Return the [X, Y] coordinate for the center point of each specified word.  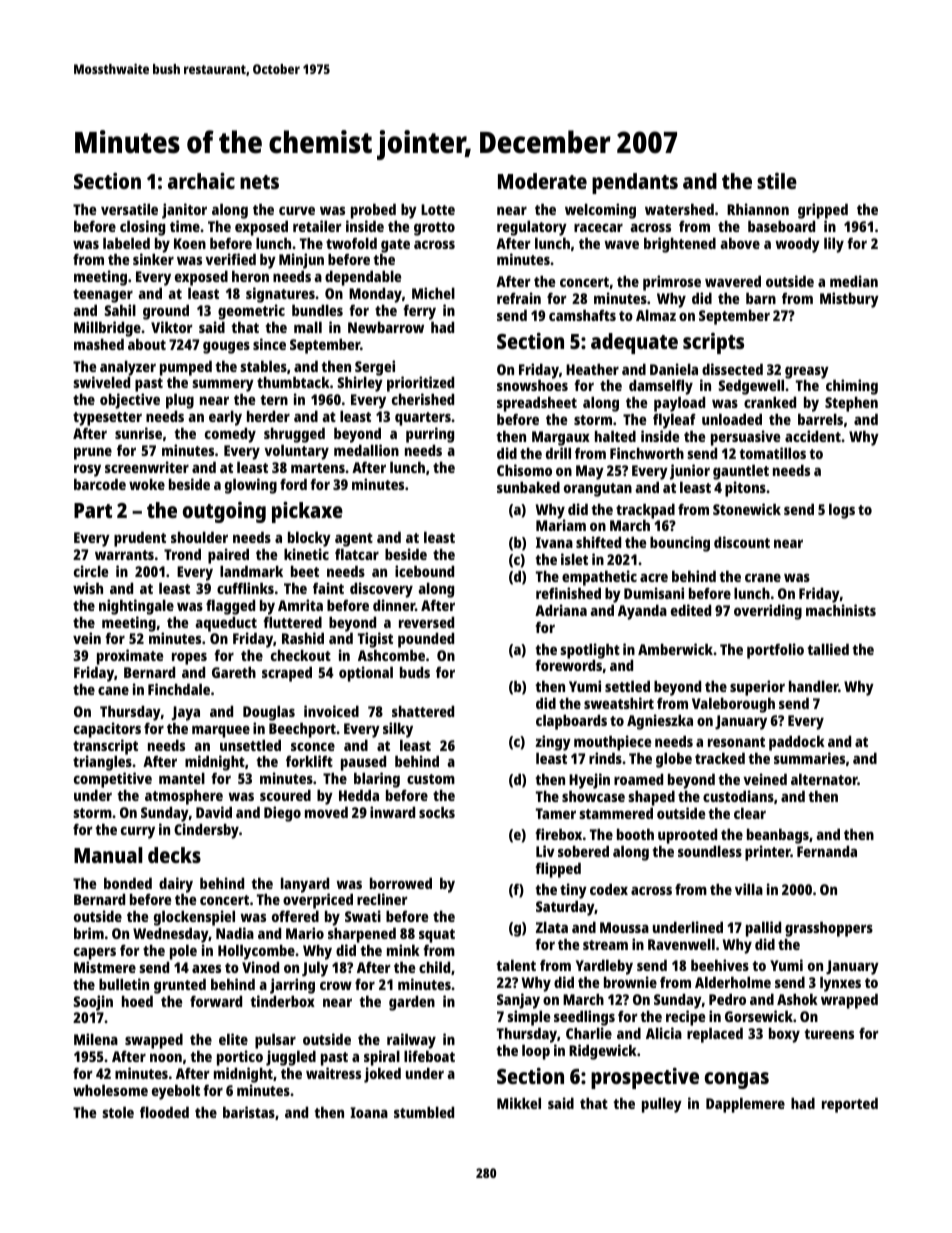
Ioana [369, 1112]
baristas [249, 1112]
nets [259, 182]
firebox [558, 834]
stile [777, 181]
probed [373, 211]
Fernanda [827, 851]
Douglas [269, 713]
